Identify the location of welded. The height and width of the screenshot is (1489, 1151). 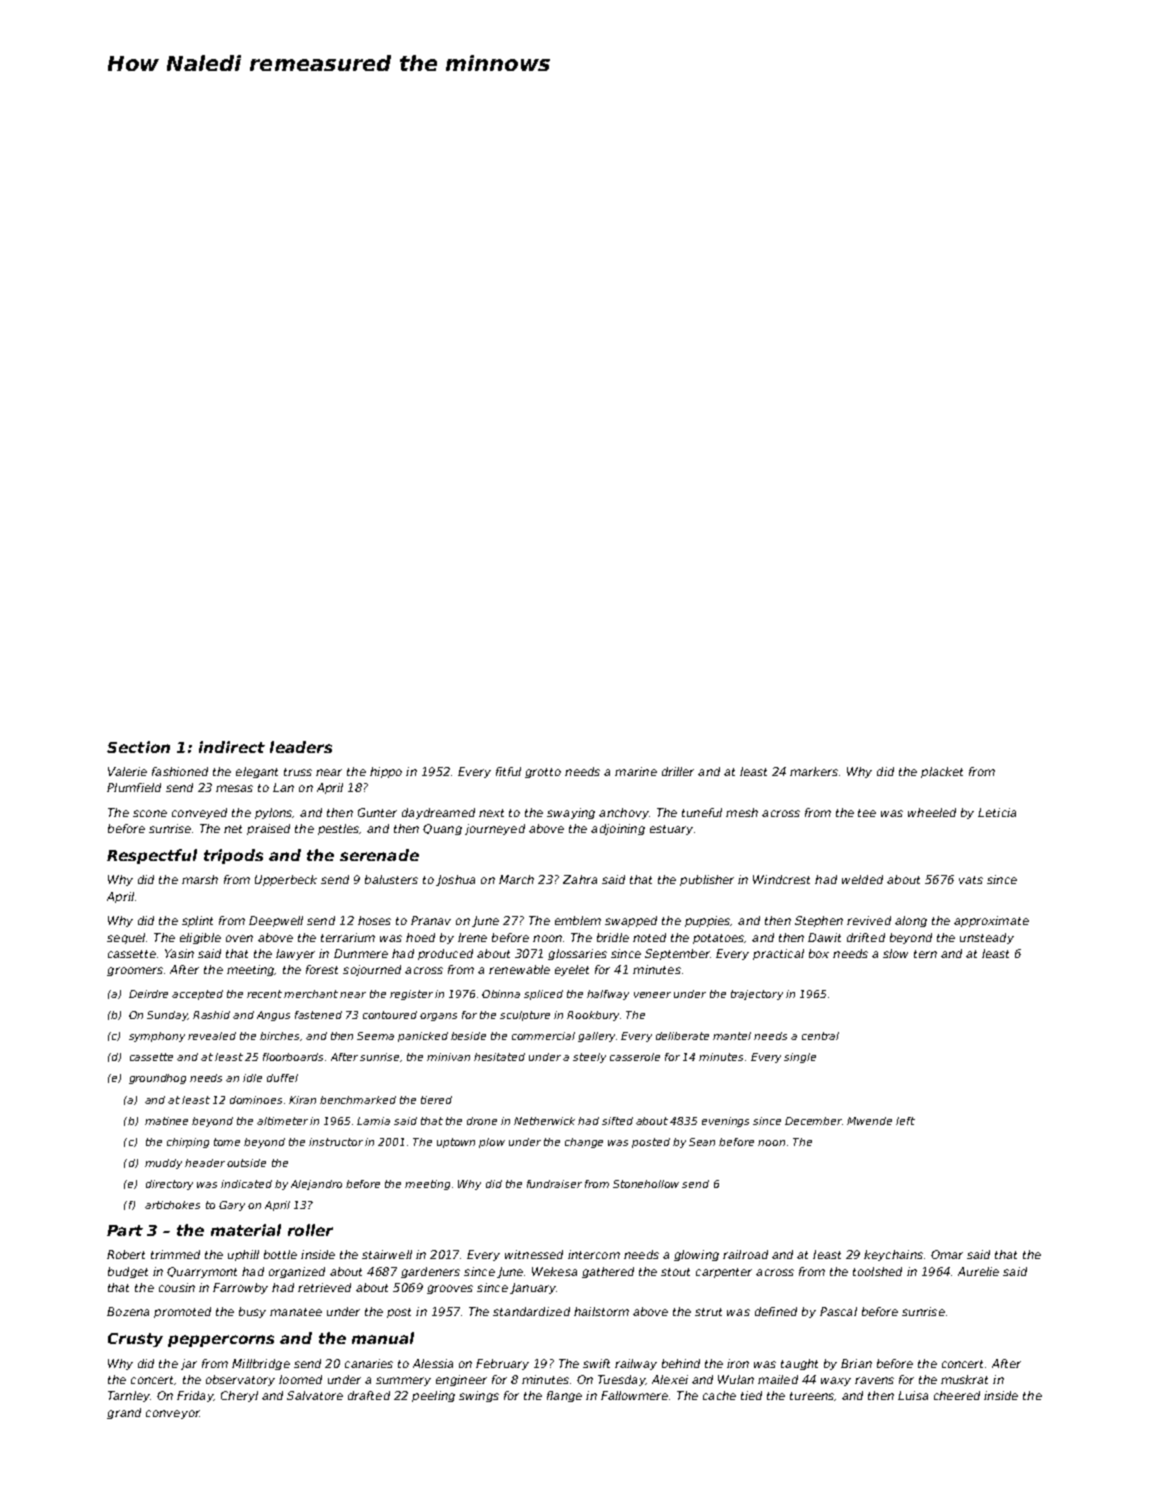
(862, 879).
